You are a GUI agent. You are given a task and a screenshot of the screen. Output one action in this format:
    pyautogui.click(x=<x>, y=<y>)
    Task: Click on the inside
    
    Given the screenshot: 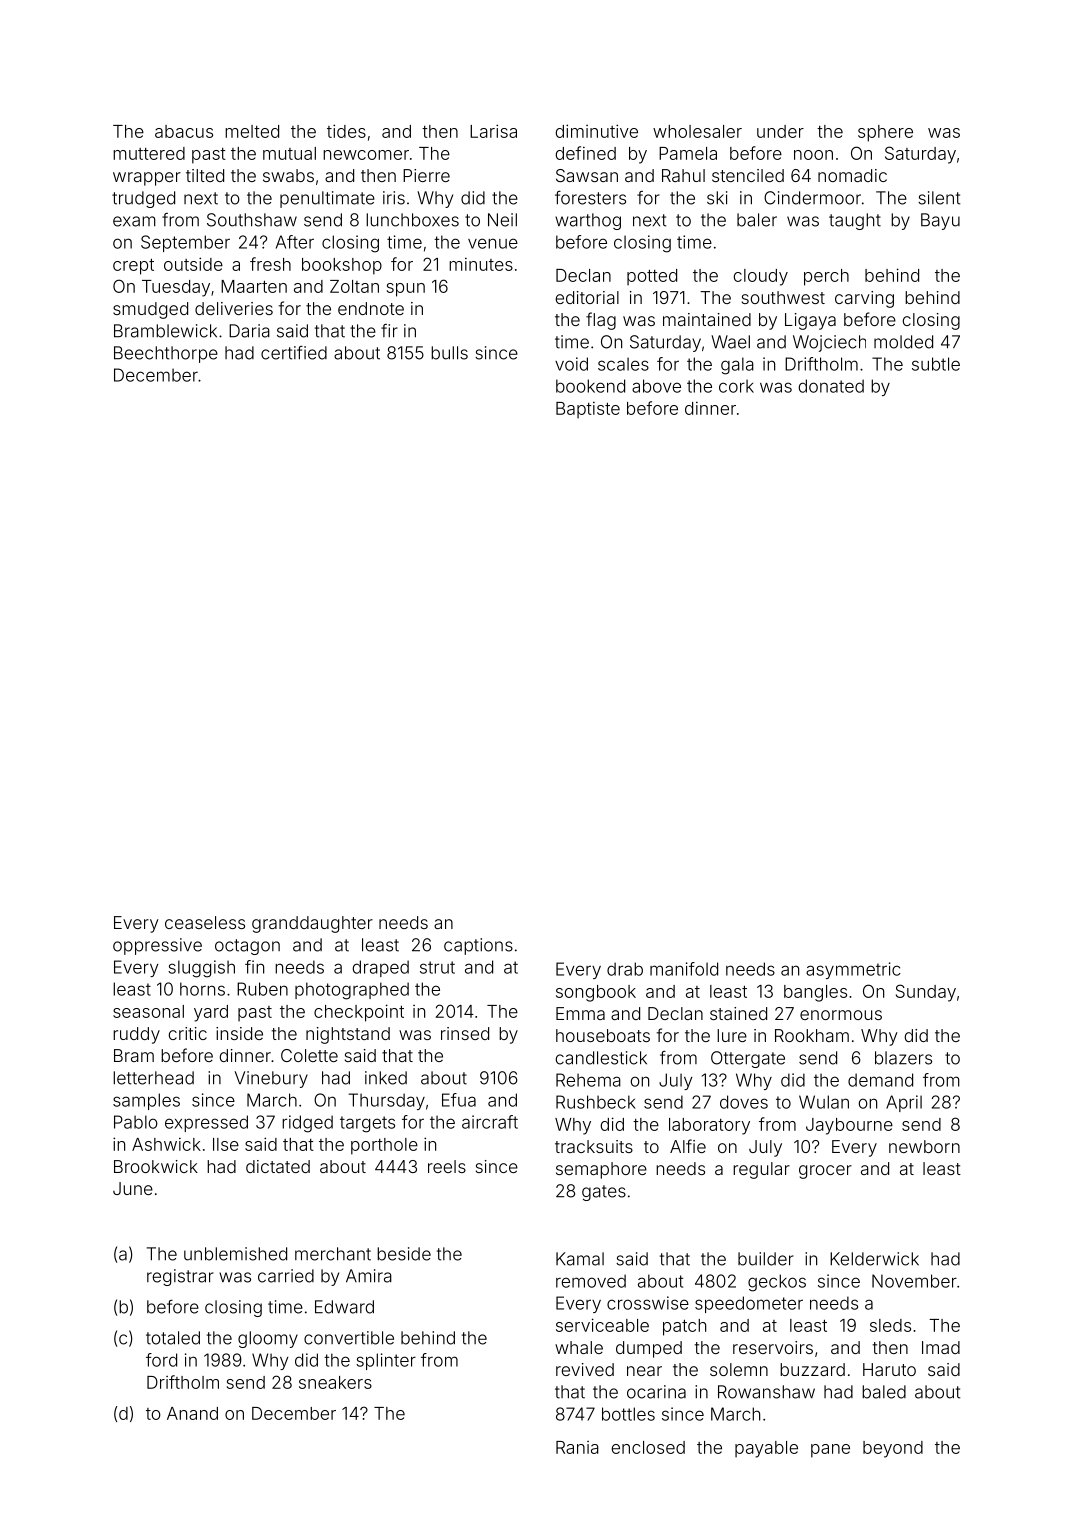 What is the action you would take?
    pyautogui.click(x=239, y=1033)
